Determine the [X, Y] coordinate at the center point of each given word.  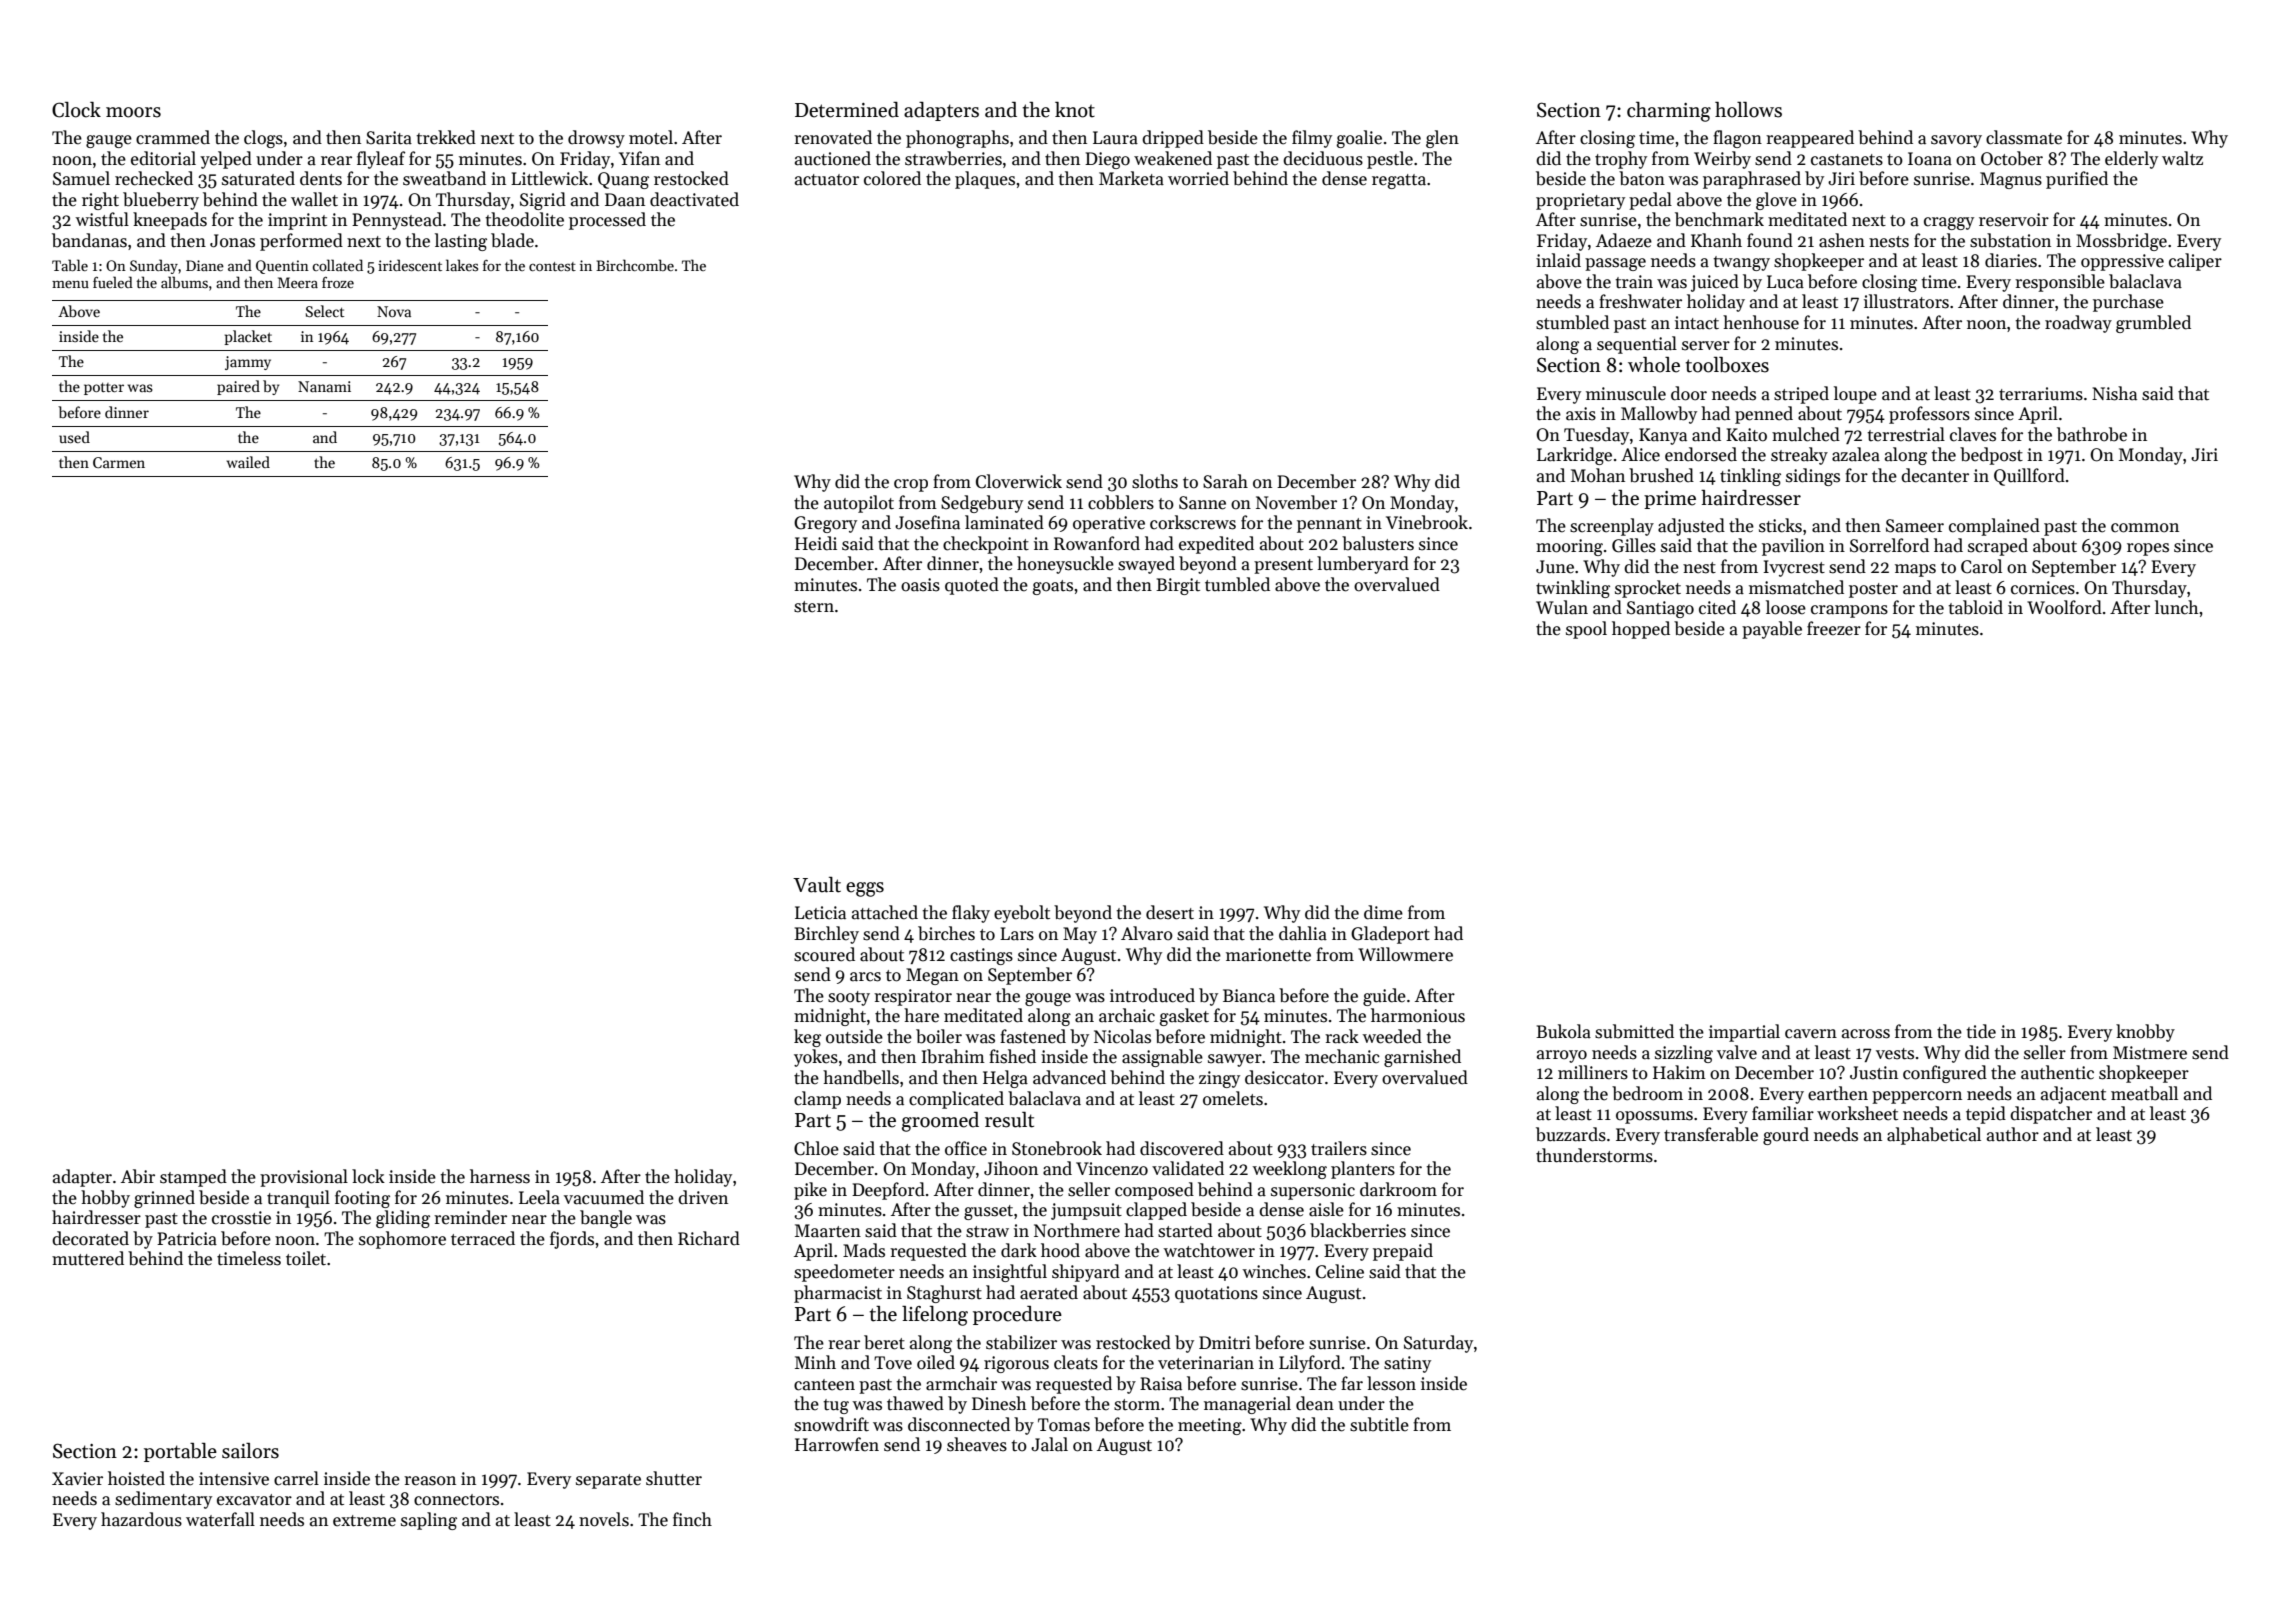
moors [133, 112]
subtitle [1379, 1424]
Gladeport [1390, 935]
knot [1075, 110]
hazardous [141, 1519]
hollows [1748, 110]
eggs [865, 889]
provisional [304, 1178]
